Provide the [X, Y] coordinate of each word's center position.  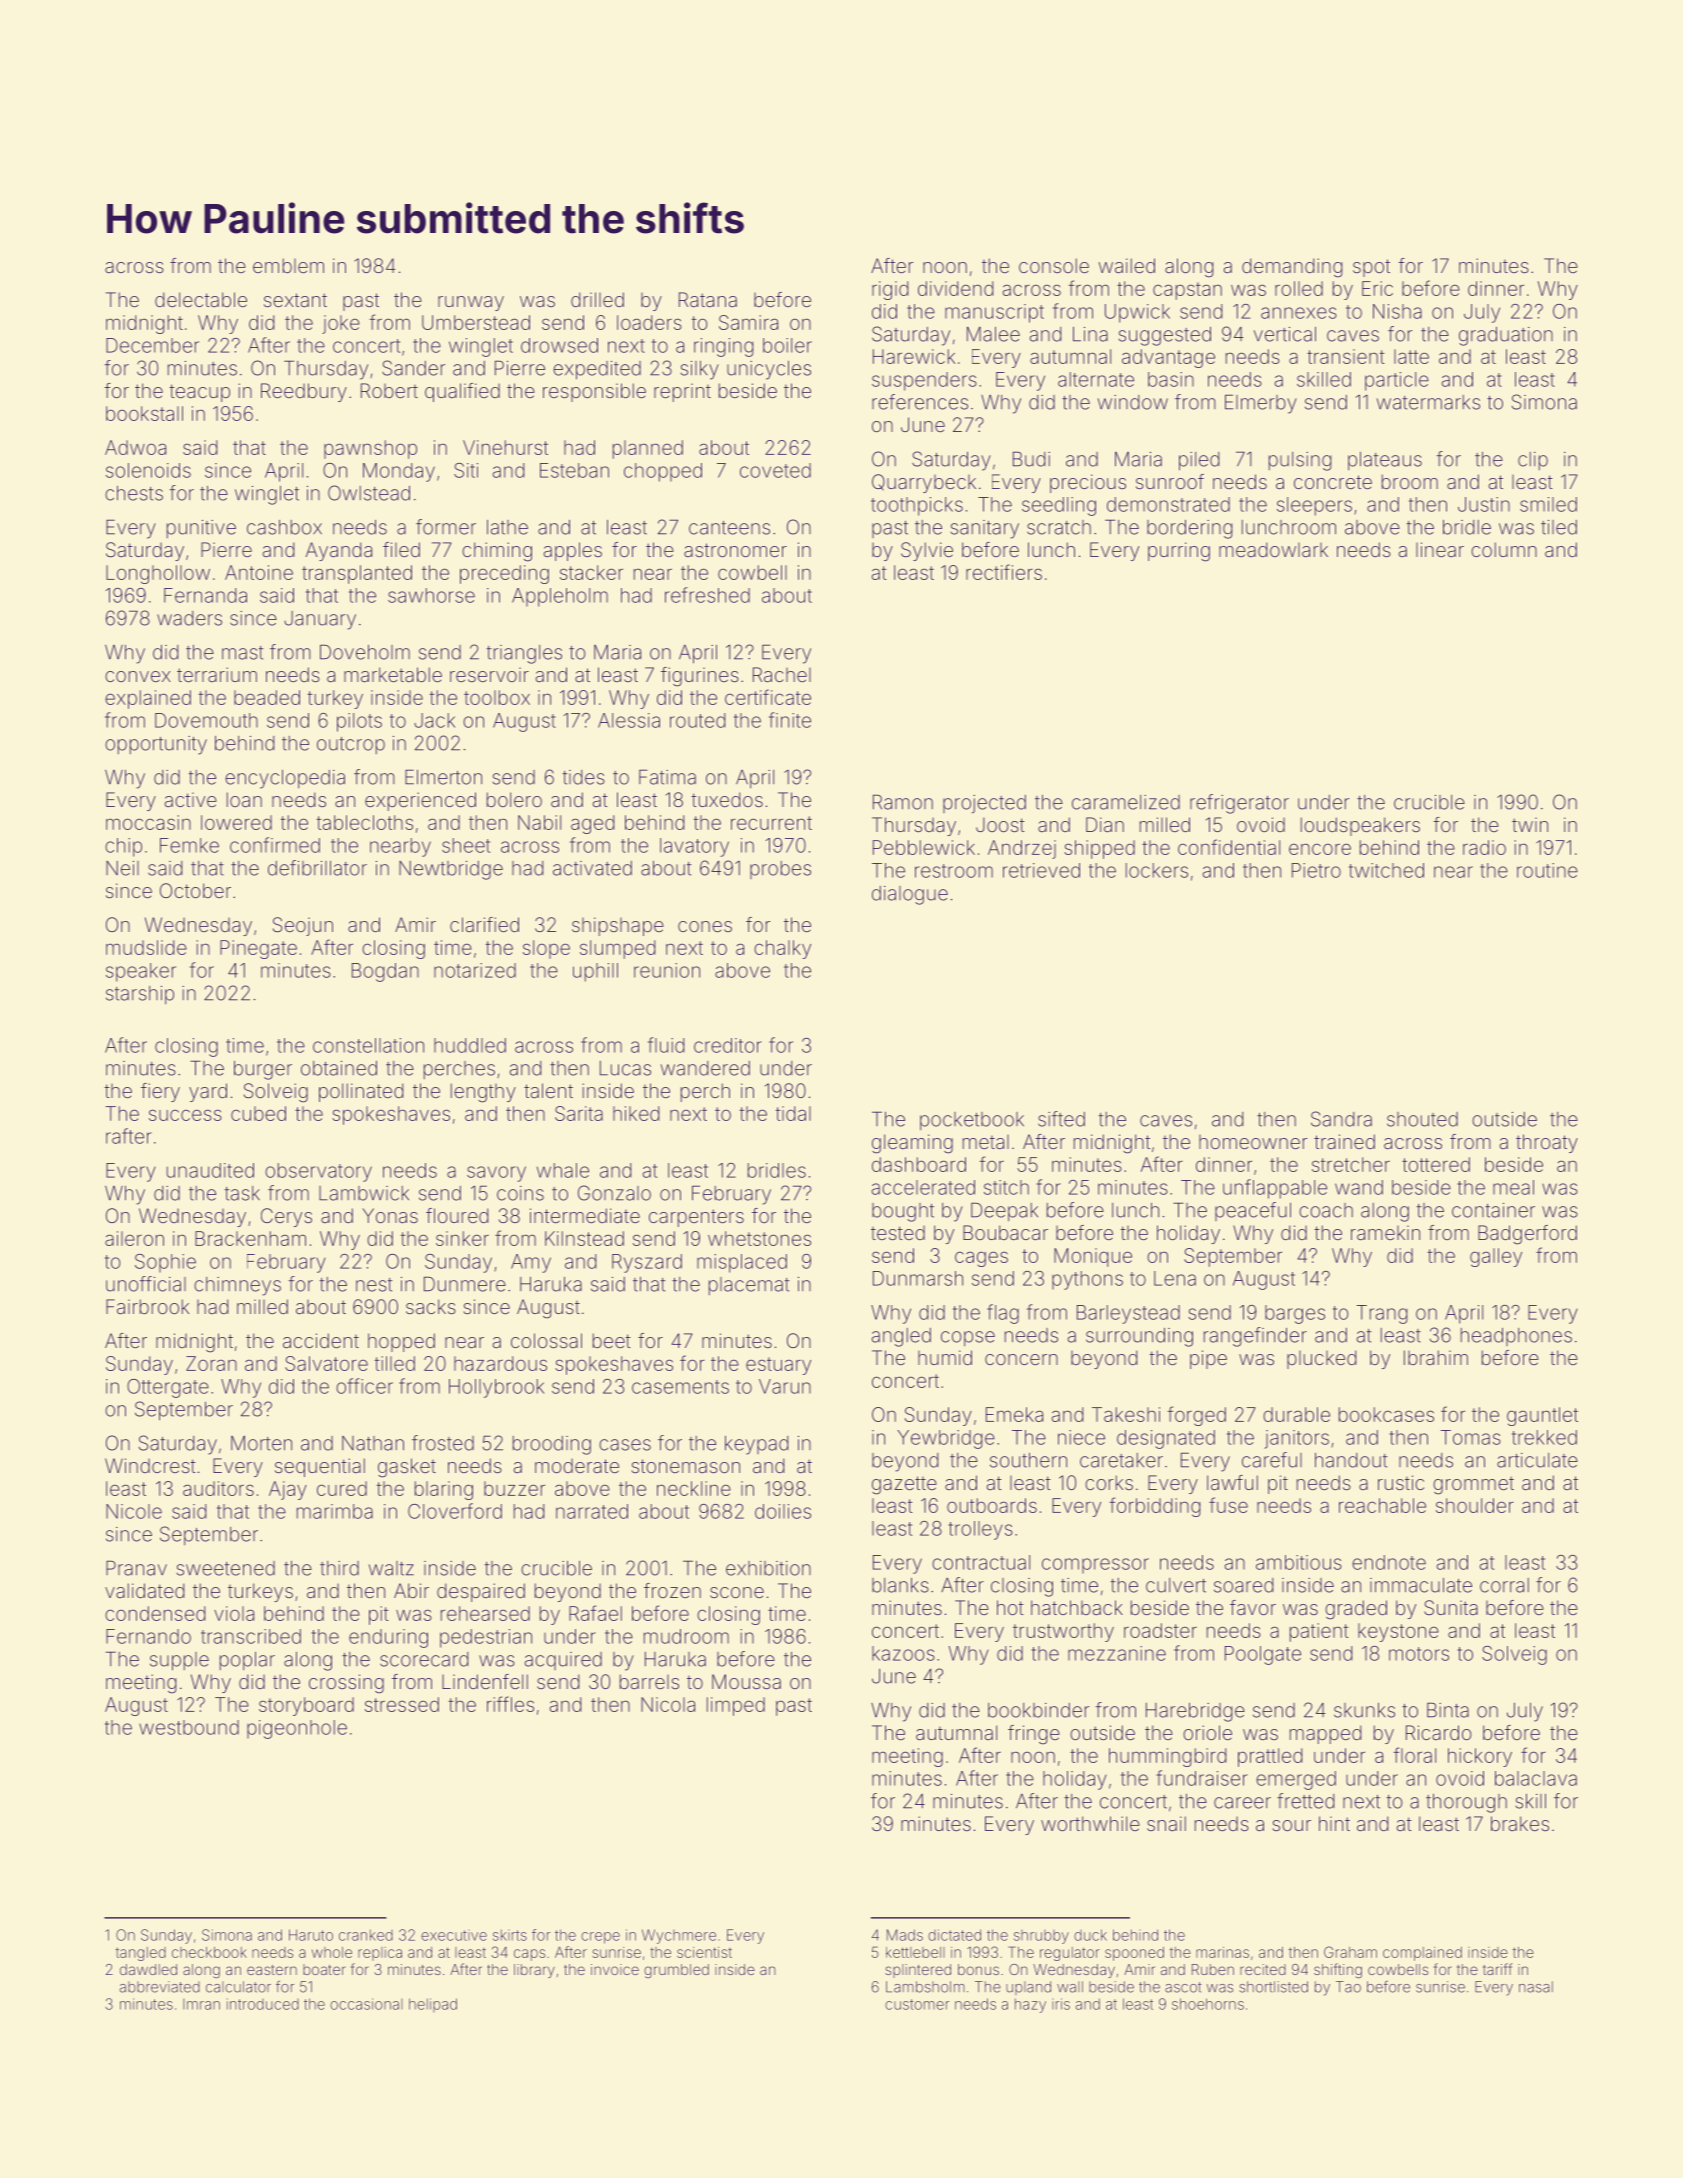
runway [471, 303]
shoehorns [1208, 2004]
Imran [201, 2004]
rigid [890, 290]
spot [1371, 268]
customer [917, 2004]
